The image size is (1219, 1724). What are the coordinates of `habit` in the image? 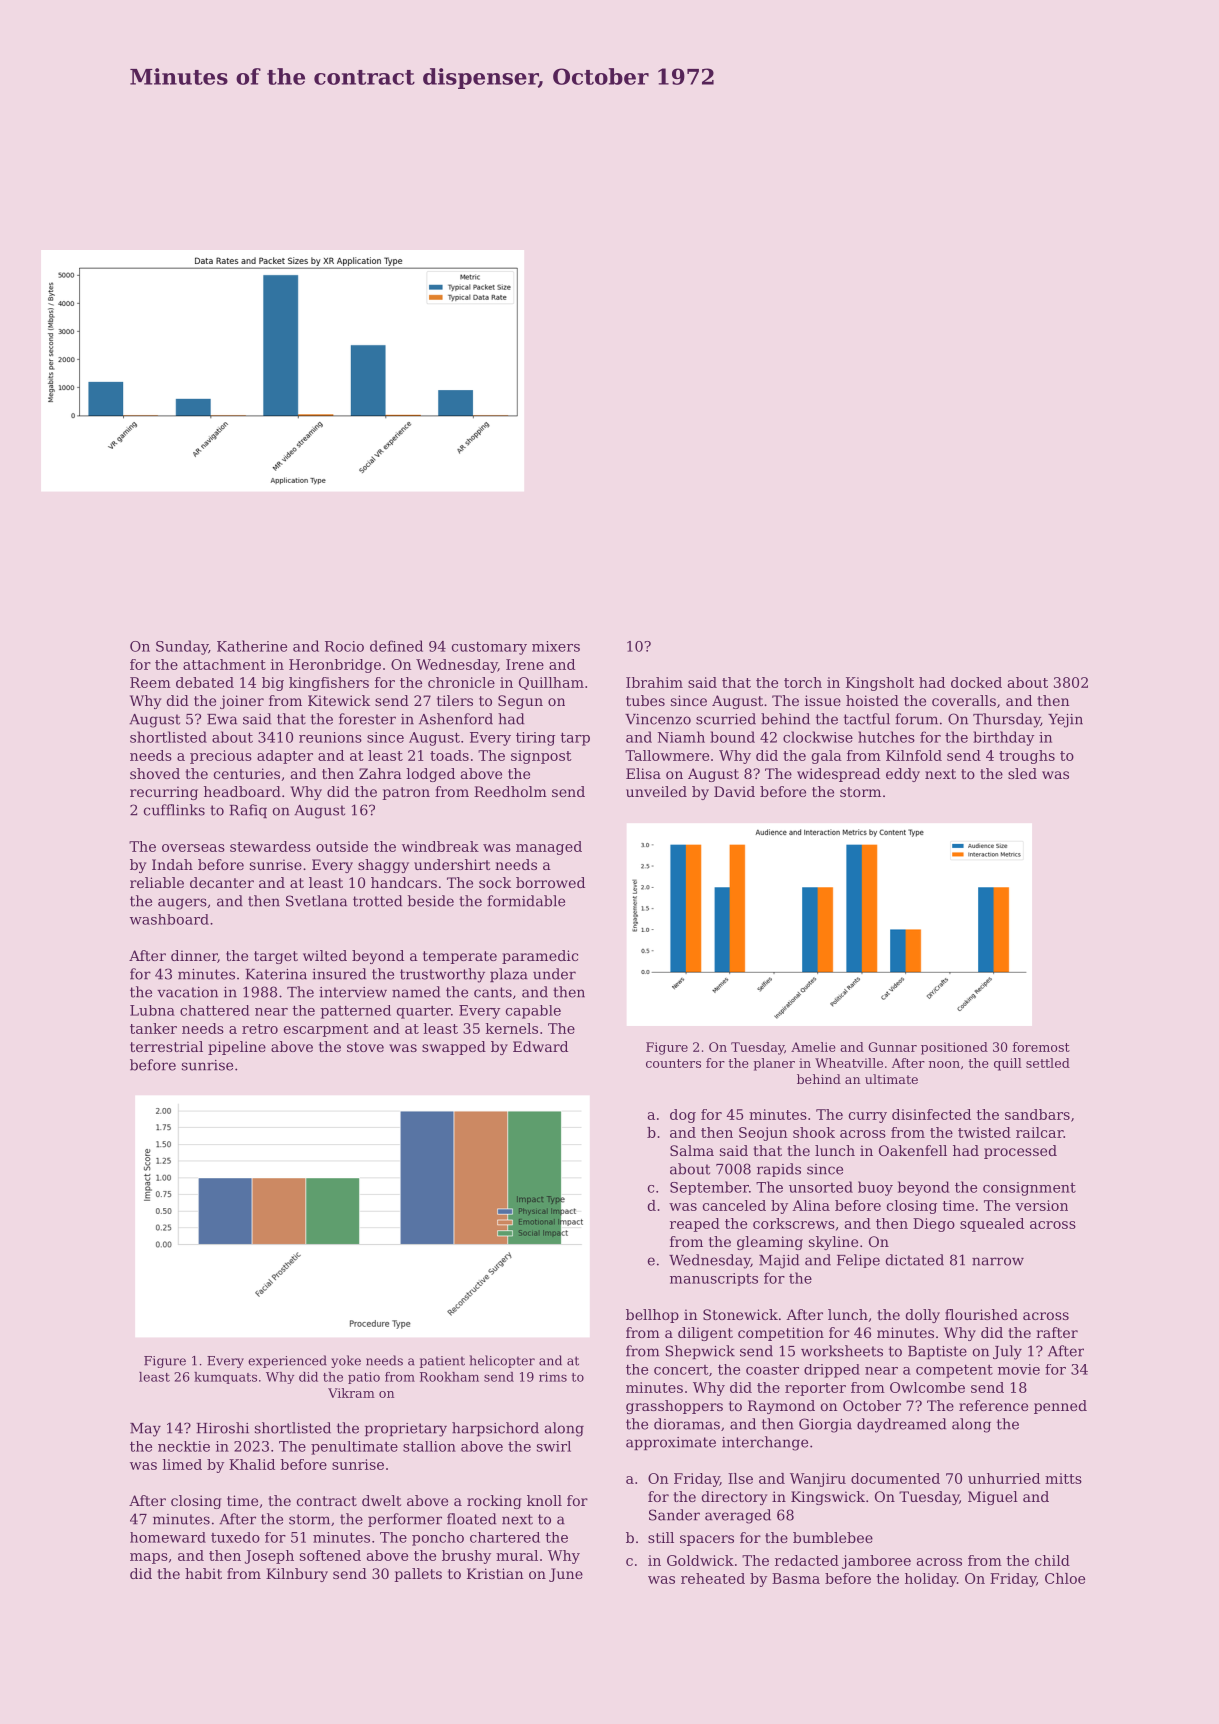 It's located at (203, 1573).
